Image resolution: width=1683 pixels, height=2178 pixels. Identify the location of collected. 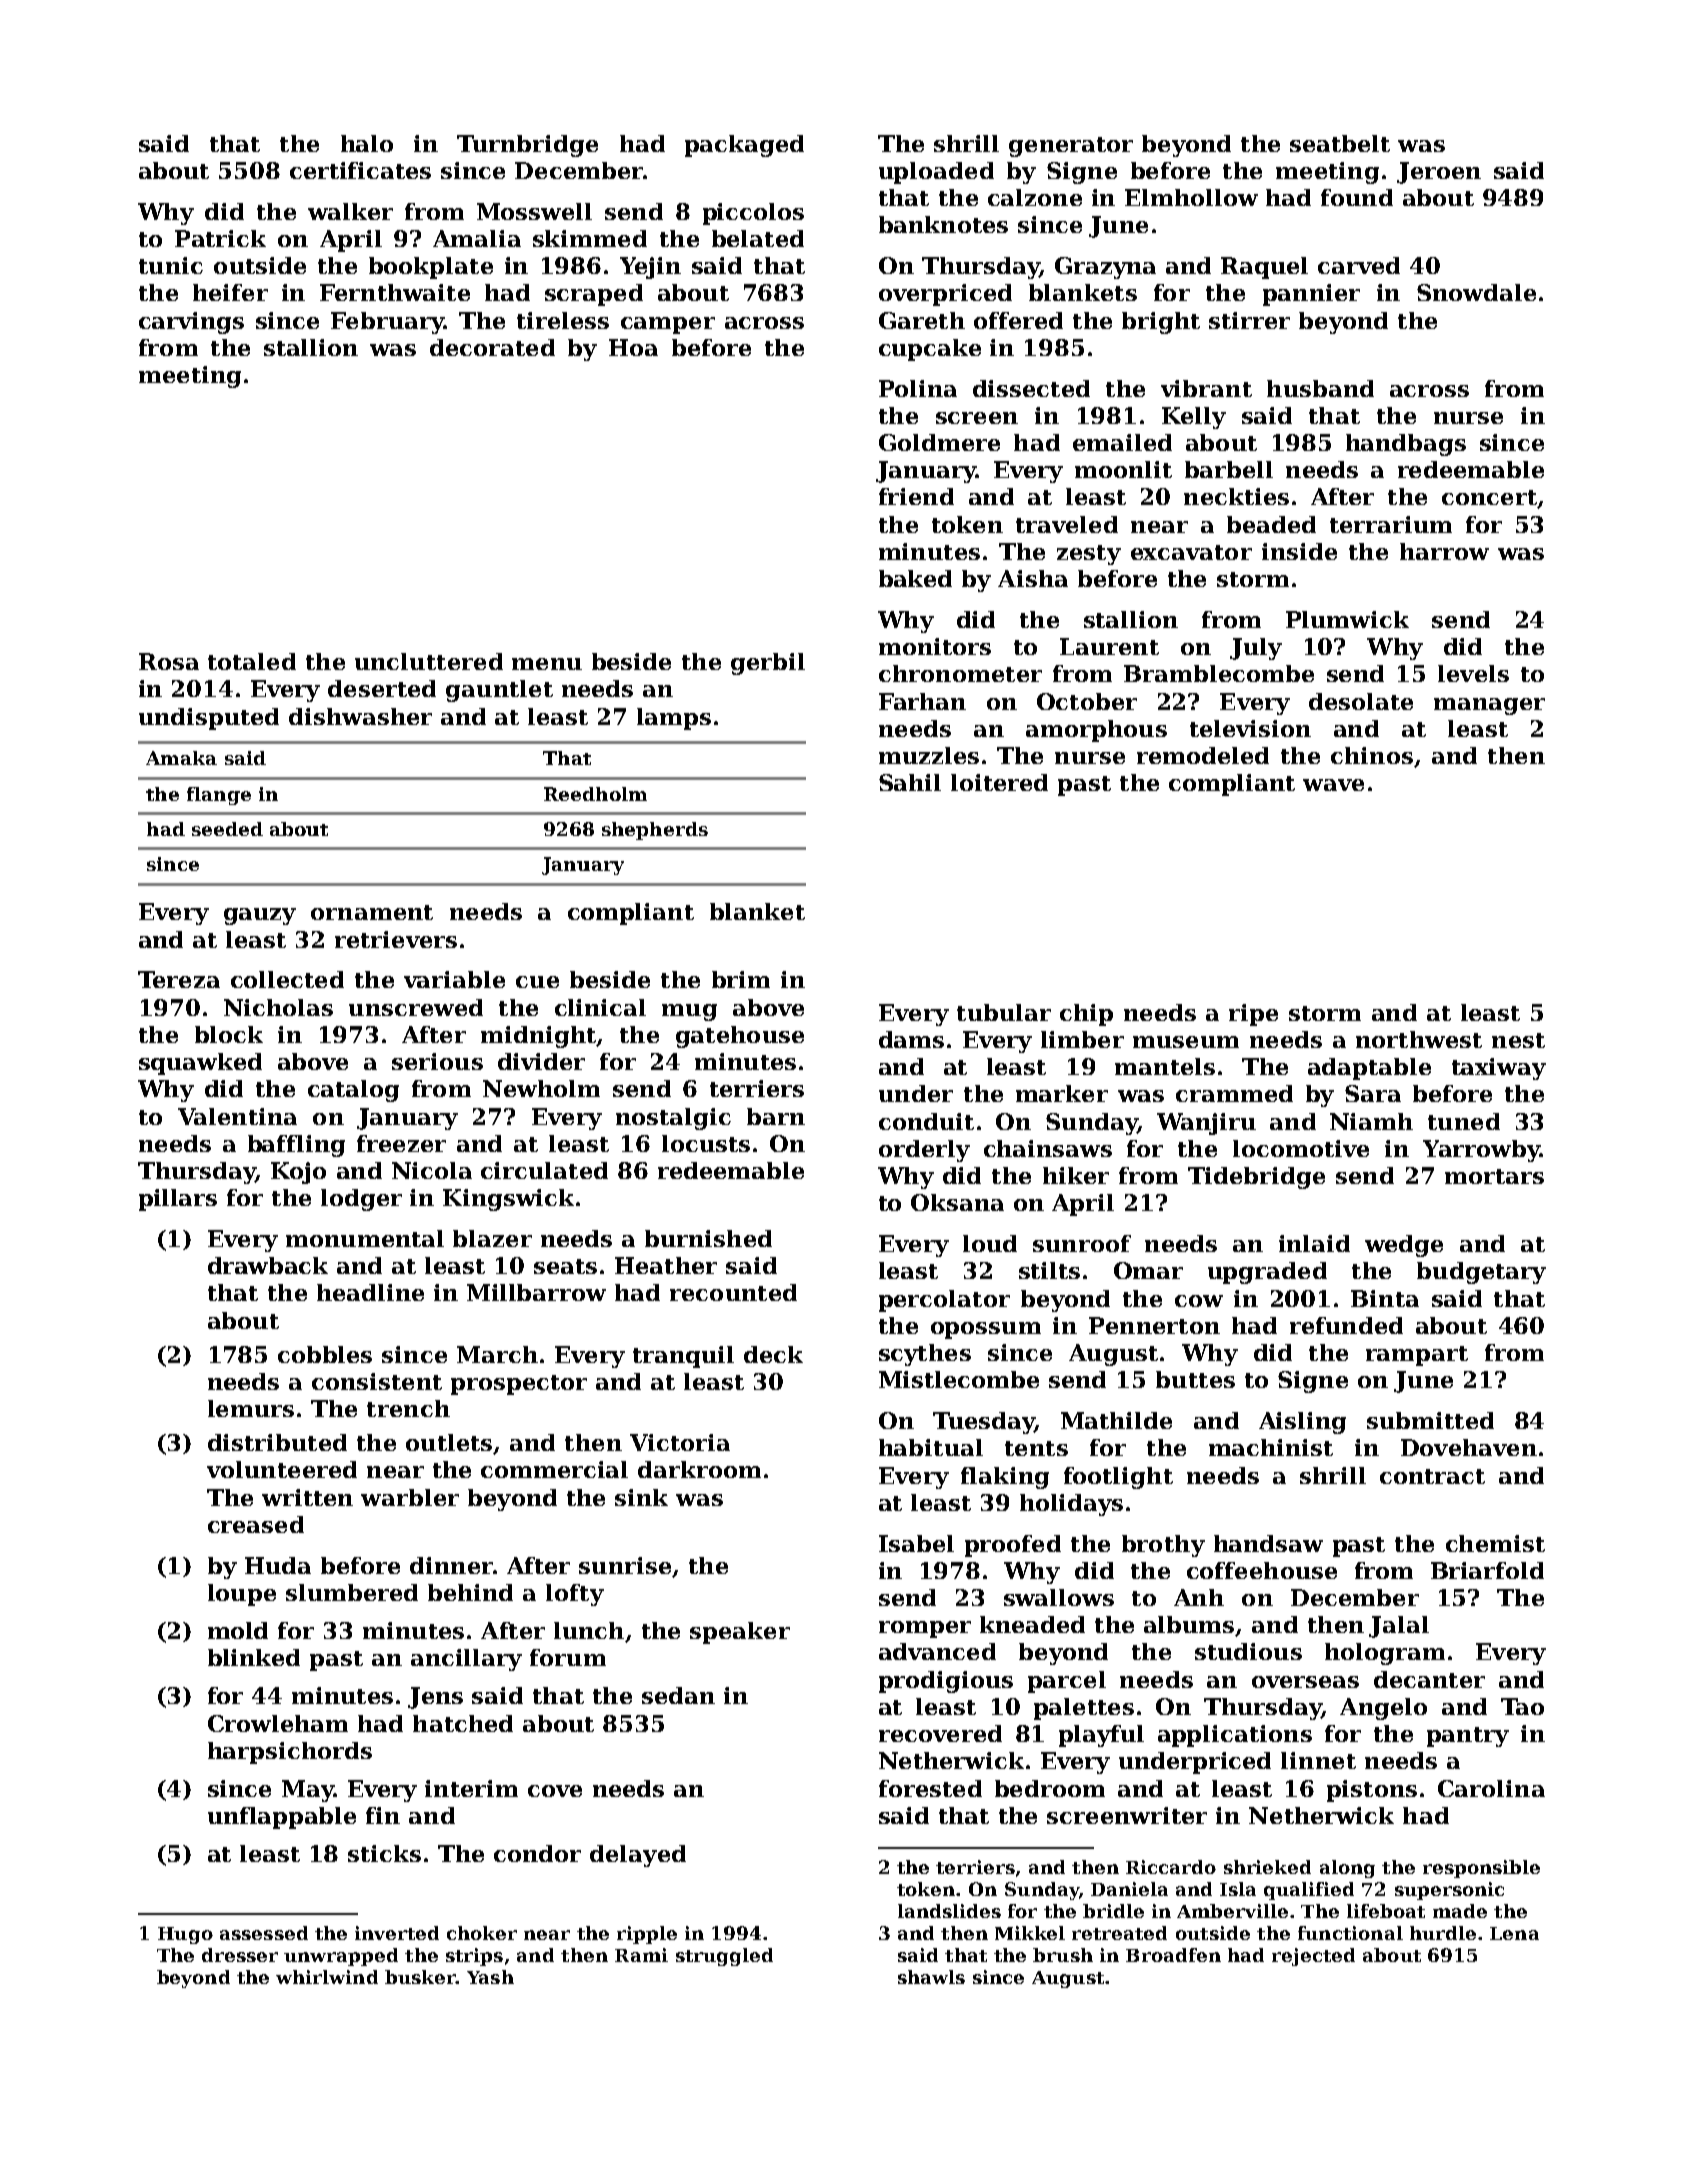
(287, 979).
